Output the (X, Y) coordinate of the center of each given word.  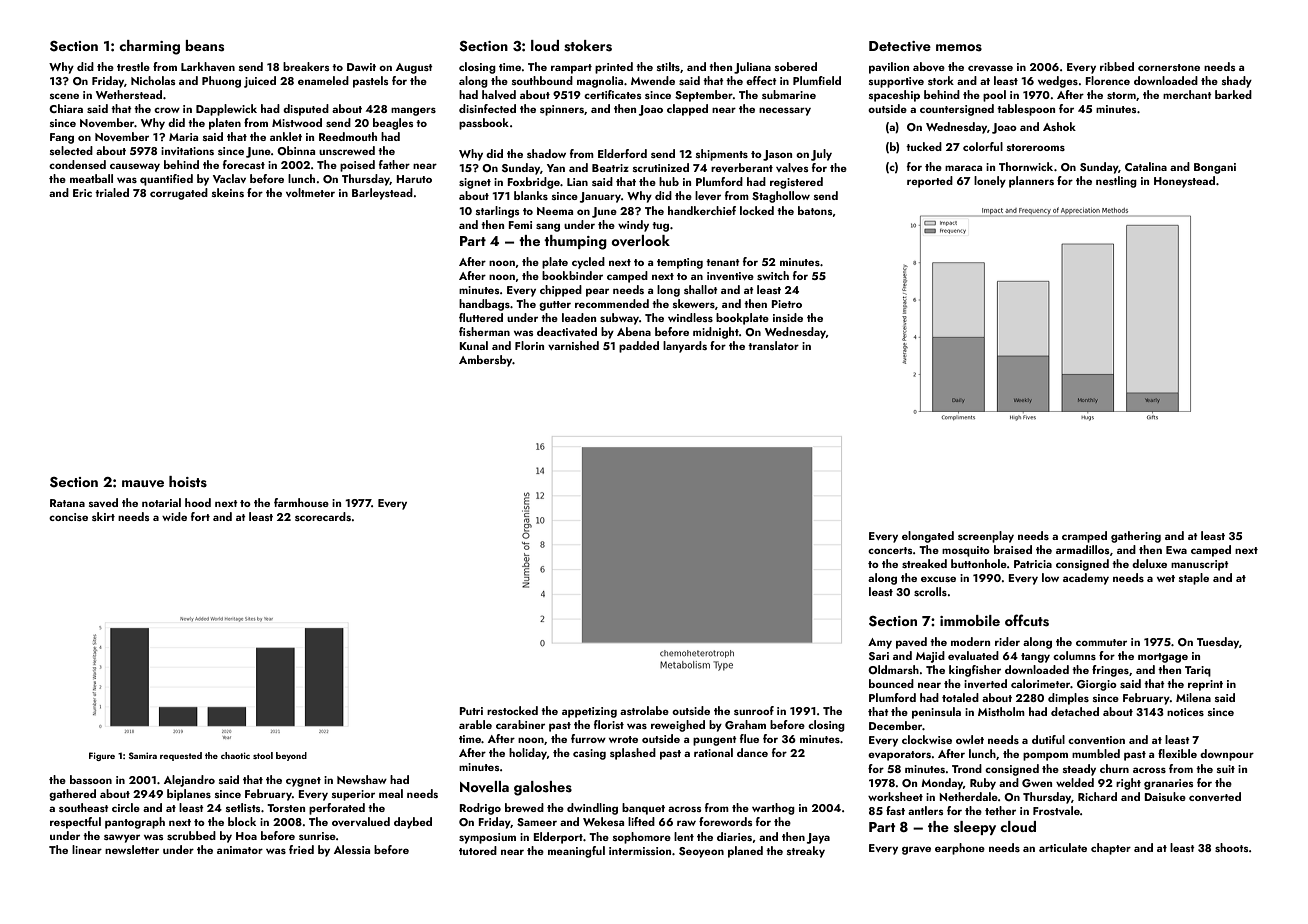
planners (1031, 182)
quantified (166, 180)
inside (788, 317)
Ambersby (485, 361)
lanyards (685, 347)
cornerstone (1169, 67)
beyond (291, 756)
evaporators (899, 756)
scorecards (323, 516)
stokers (588, 46)
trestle (133, 66)
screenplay (986, 537)
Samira (143, 755)
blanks (531, 195)
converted (1215, 796)
